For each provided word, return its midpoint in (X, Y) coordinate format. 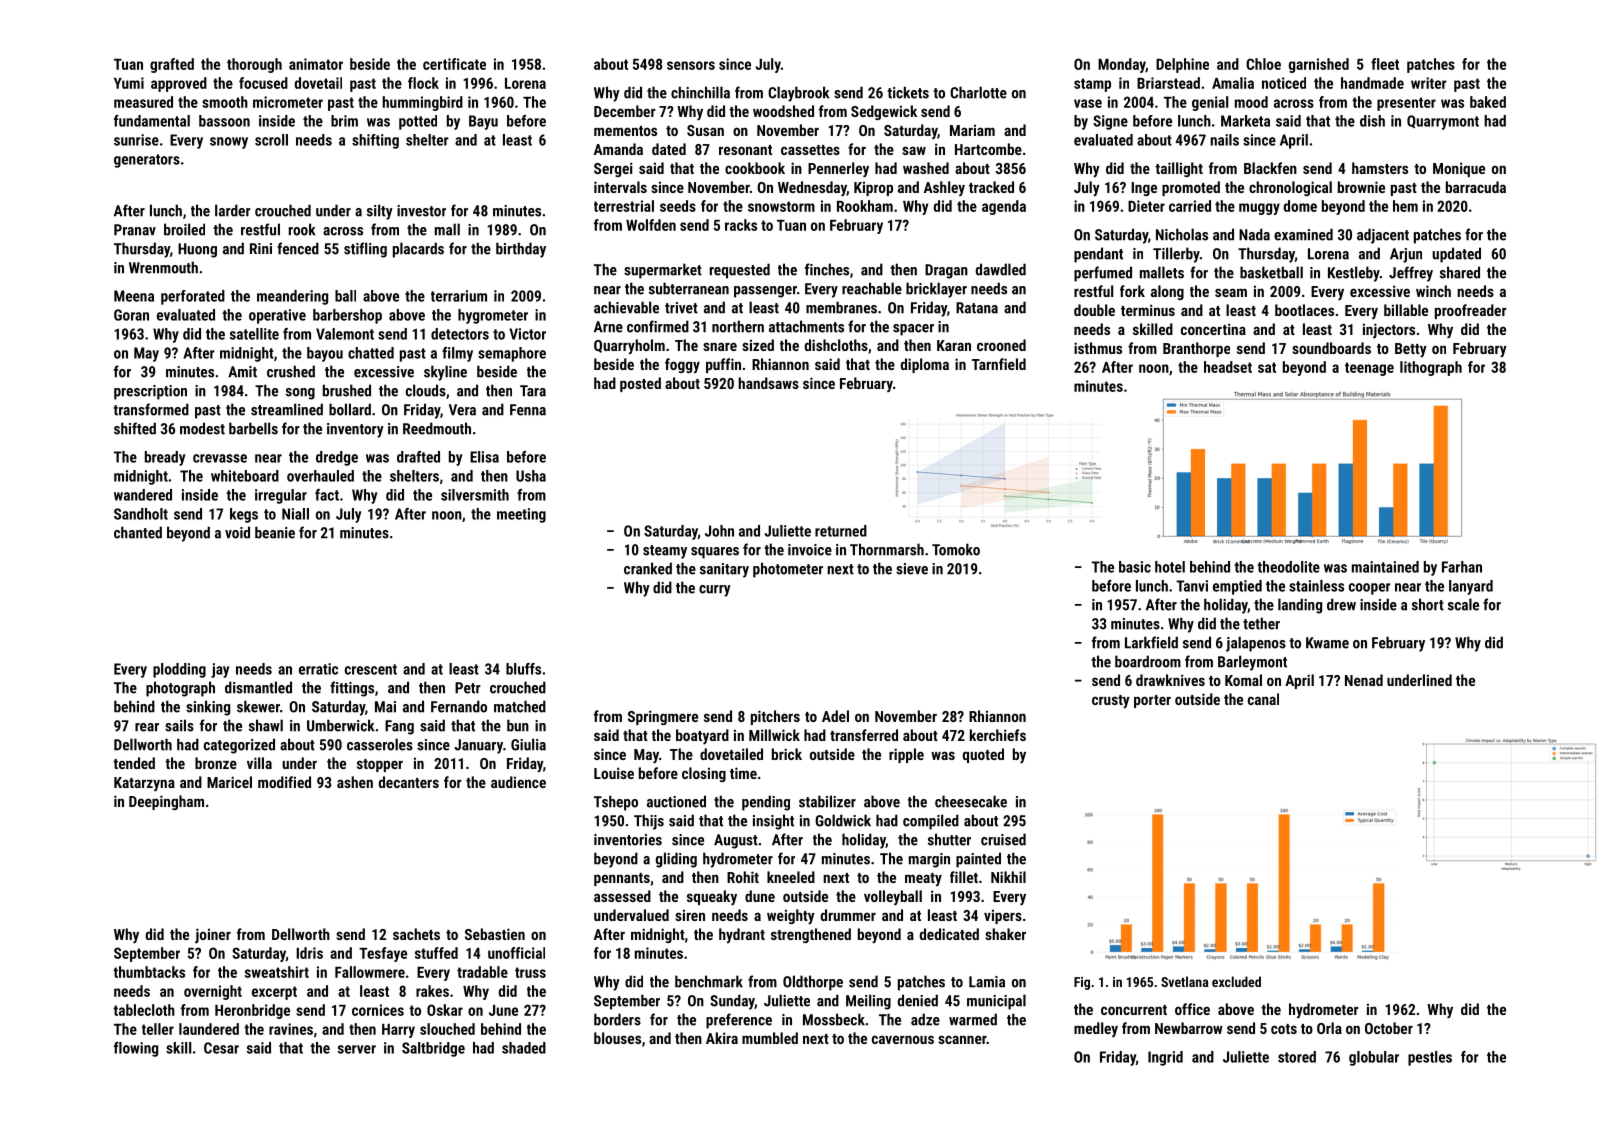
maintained (1385, 567)
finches (827, 269)
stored (1297, 1057)
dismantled (258, 687)
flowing (136, 1049)
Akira (722, 1038)
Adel (835, 716)
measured (143, 102)
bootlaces (1304, 310)
